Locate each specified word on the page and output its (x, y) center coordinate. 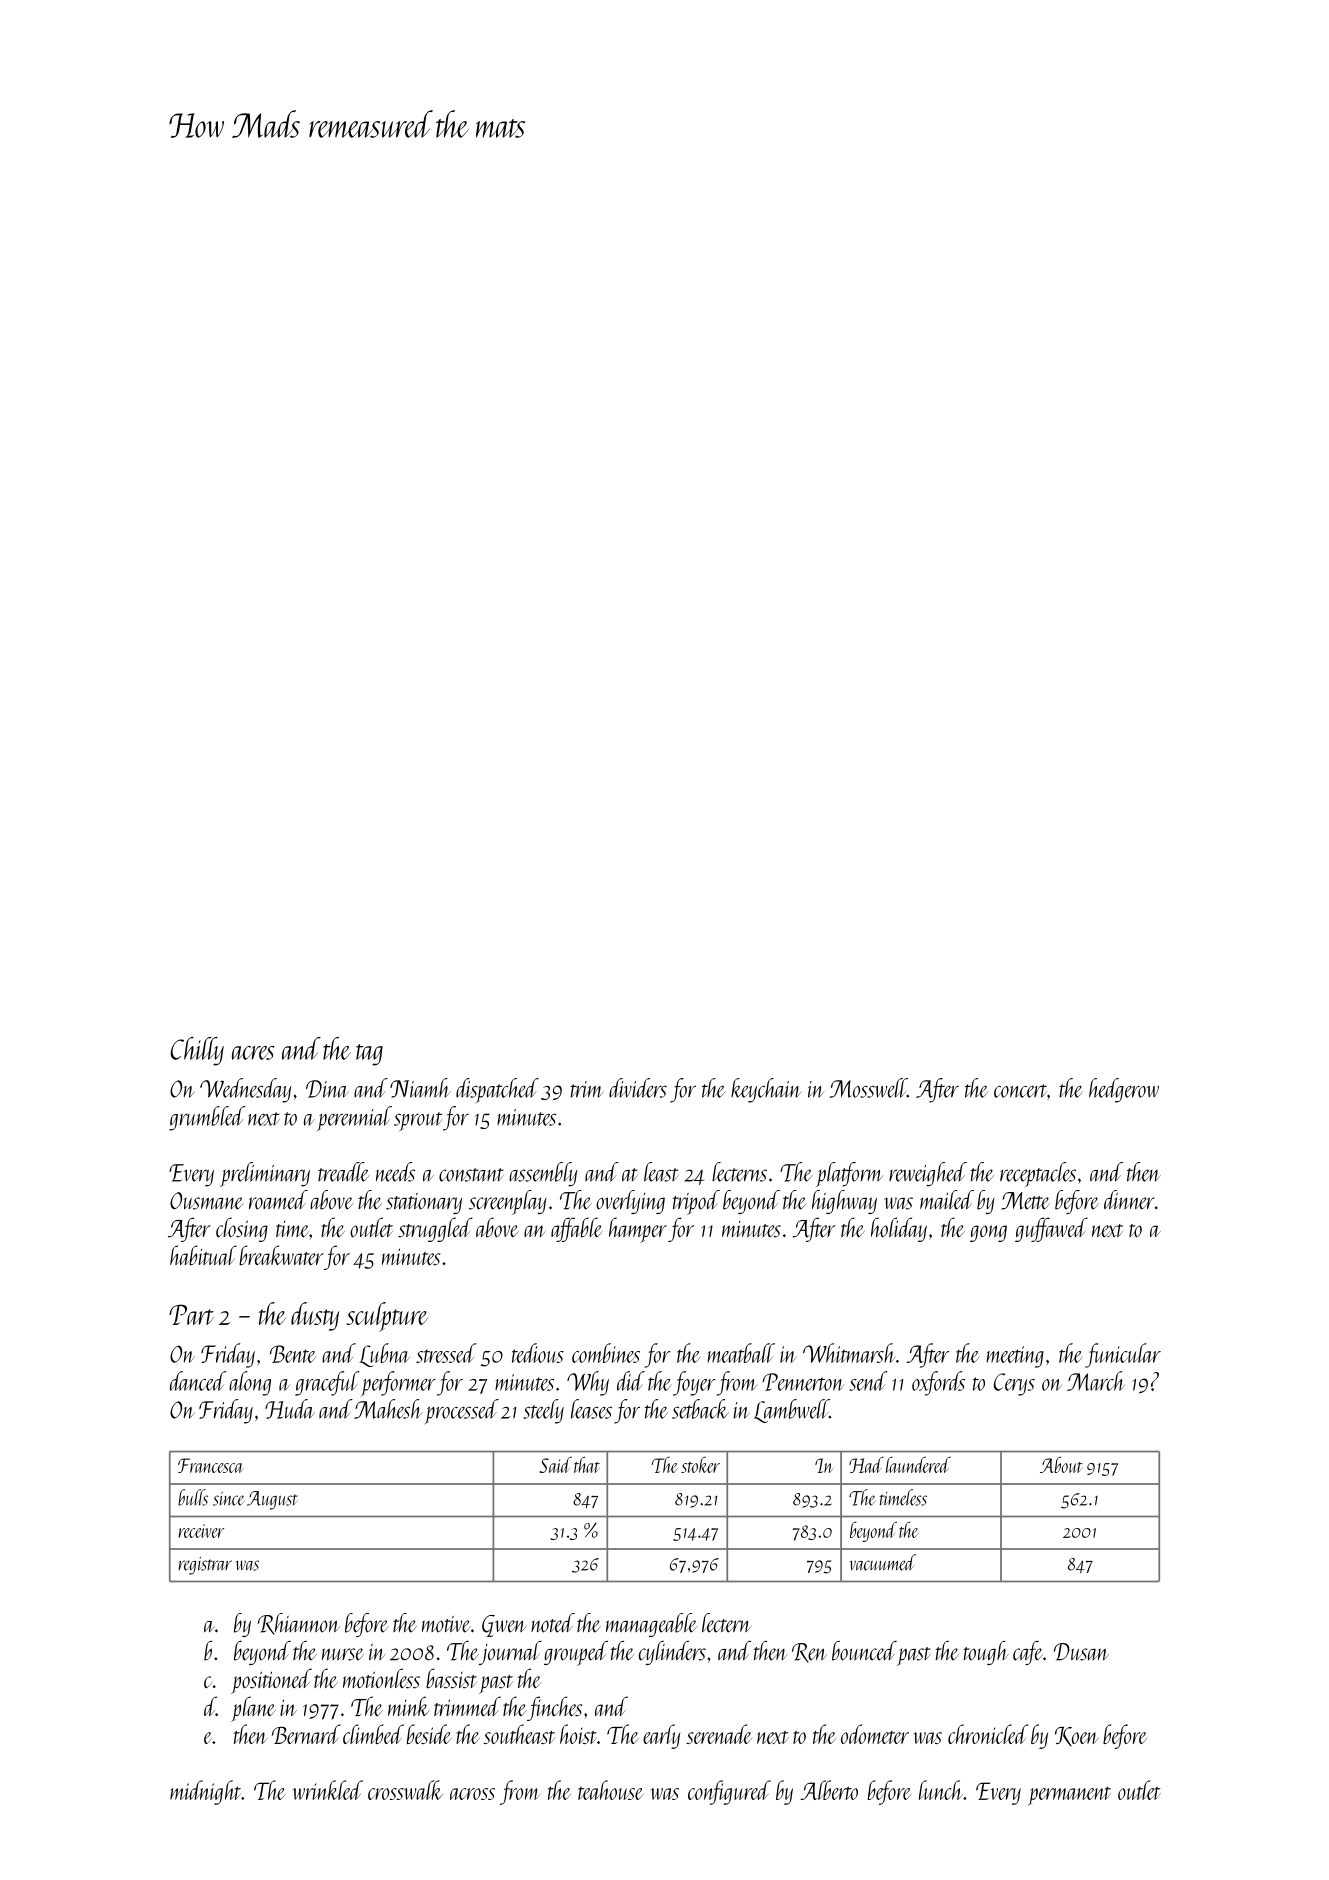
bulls (193, 1497)
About (1061, 1464)
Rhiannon (299, 1624)
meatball (741, 1353)
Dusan (1081, 1652)
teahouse (610, 1790)
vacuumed (883, 1562)
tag (369, 1055)
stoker (700, 1464)
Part (191, 1314)
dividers (638, 1088)
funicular (1123, 1355)
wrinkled (328, 1790)
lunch (941, 1790)
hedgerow (1124, 1090)
